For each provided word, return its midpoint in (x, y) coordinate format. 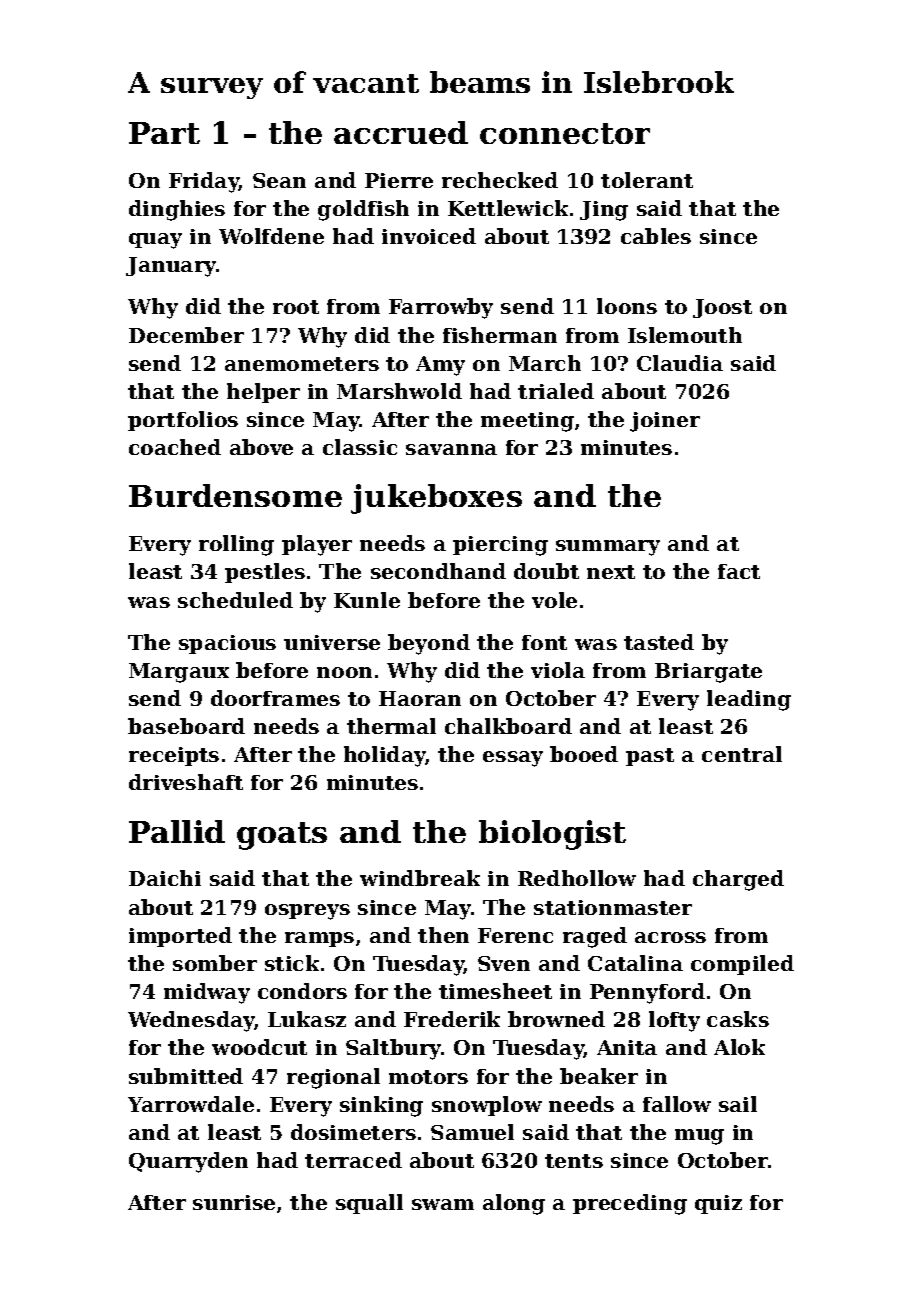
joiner (665, 422)
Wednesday (191, 1021)
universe (332, 642)
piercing (500, 546)
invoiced (429, 236)
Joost (722, 308)
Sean (279, 180)
